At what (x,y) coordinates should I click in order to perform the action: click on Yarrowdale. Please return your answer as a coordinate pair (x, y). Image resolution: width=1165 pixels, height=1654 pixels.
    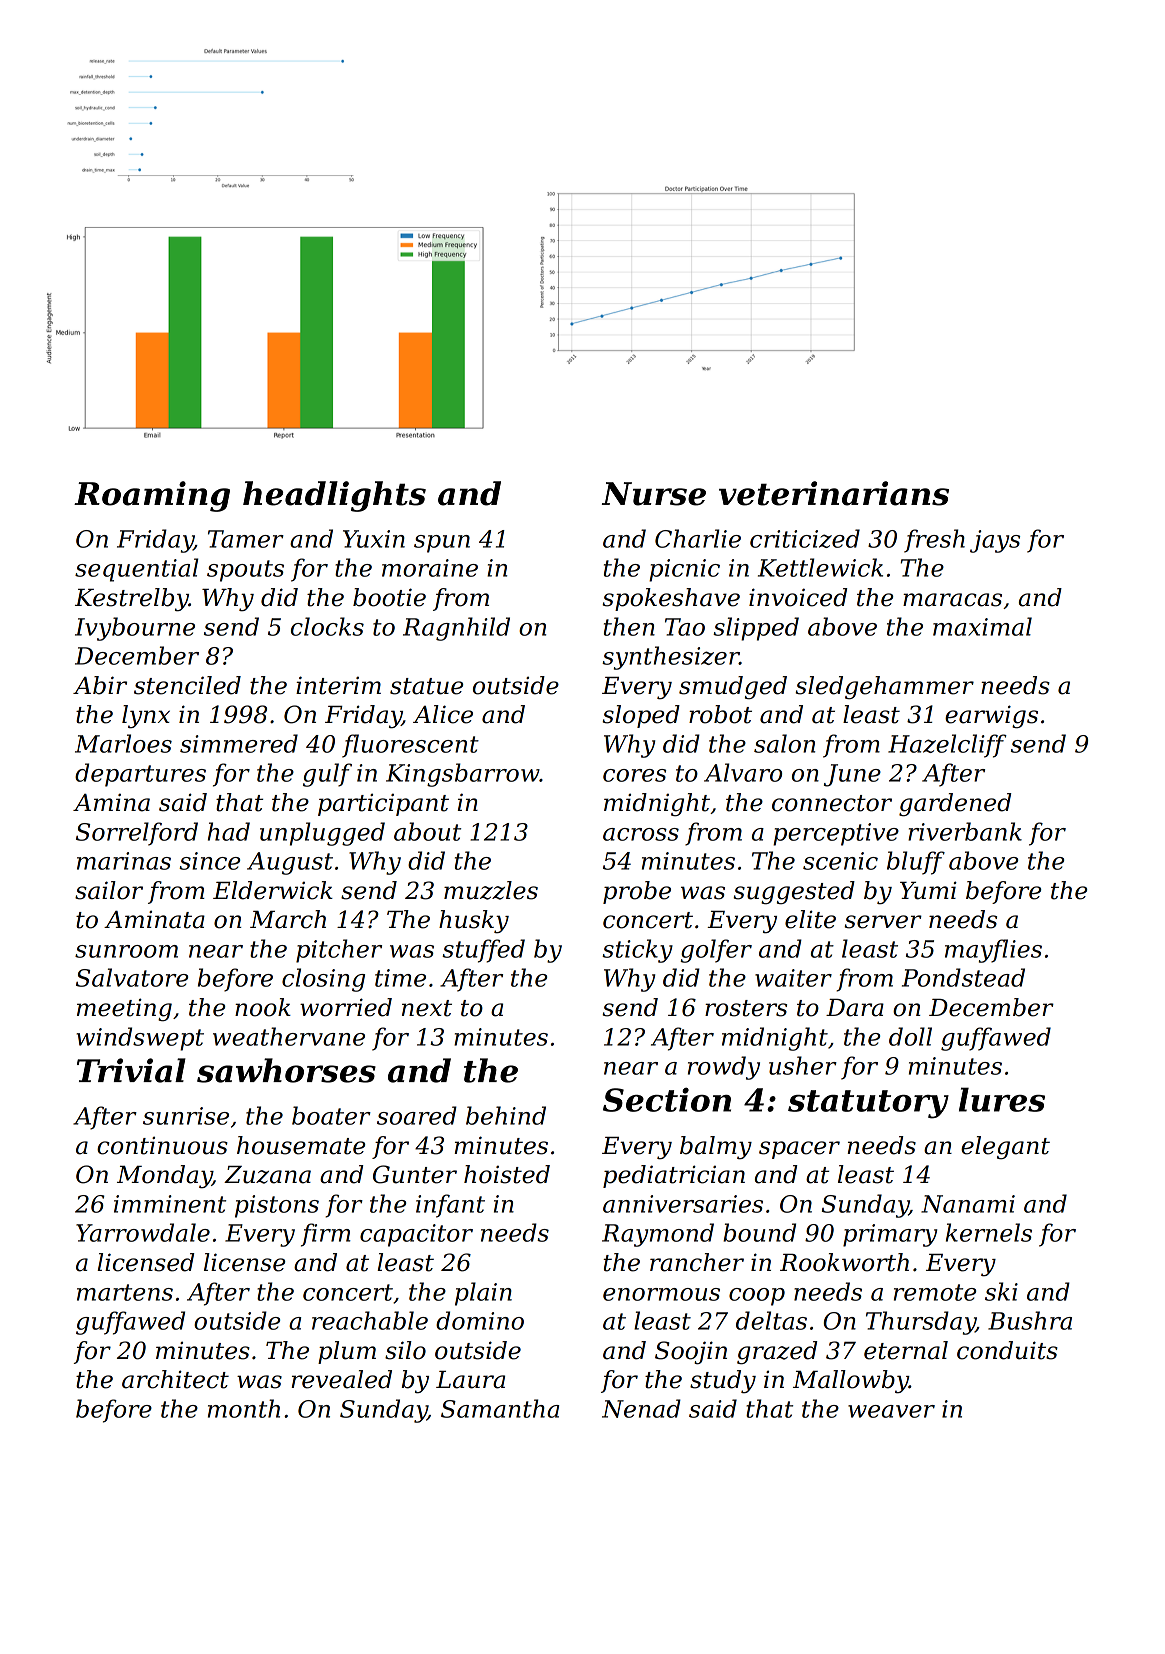
    Looking at the image, I should click on (143, 1232).
